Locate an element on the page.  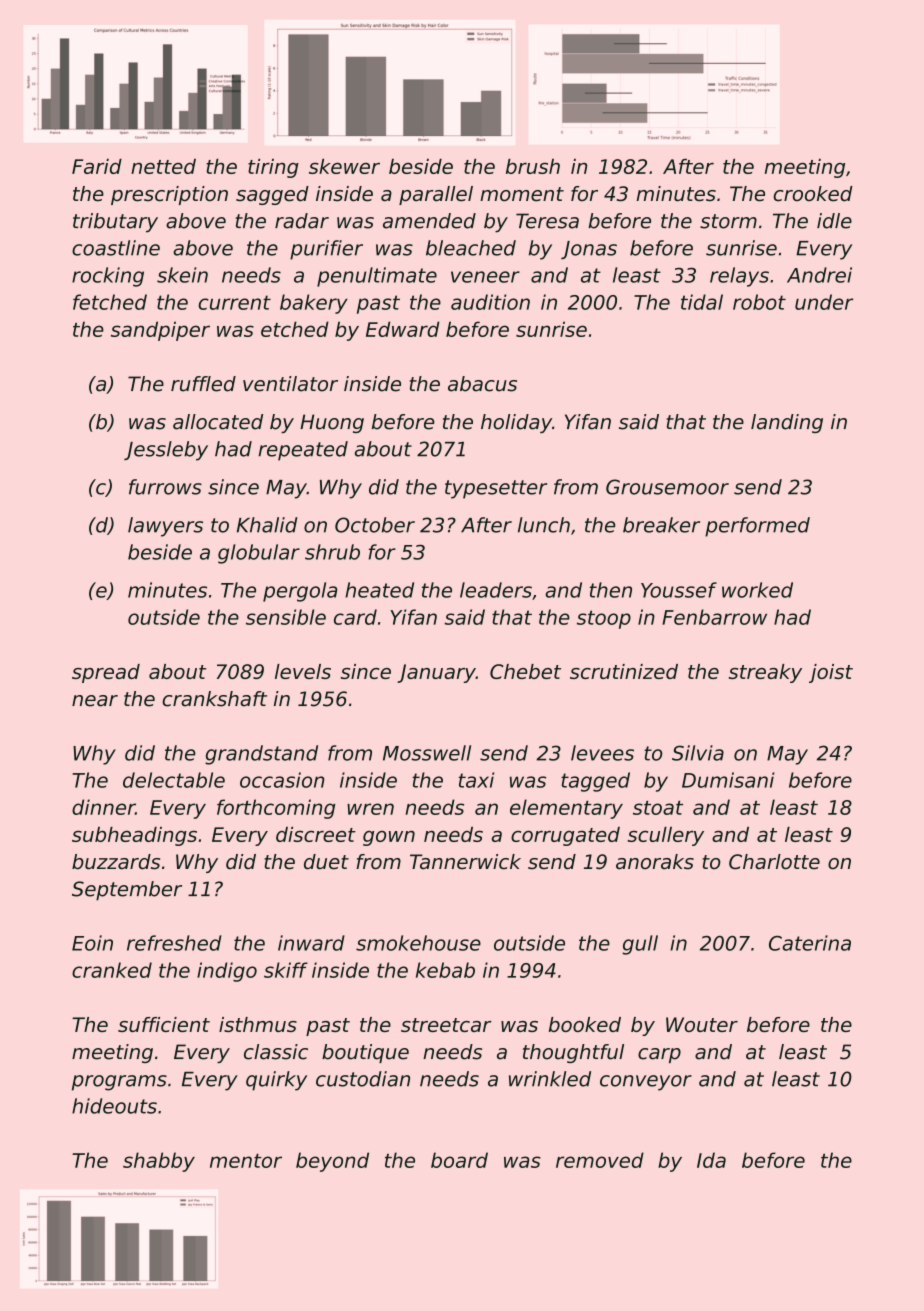
Andrei is located at coordinates (819, 275).
